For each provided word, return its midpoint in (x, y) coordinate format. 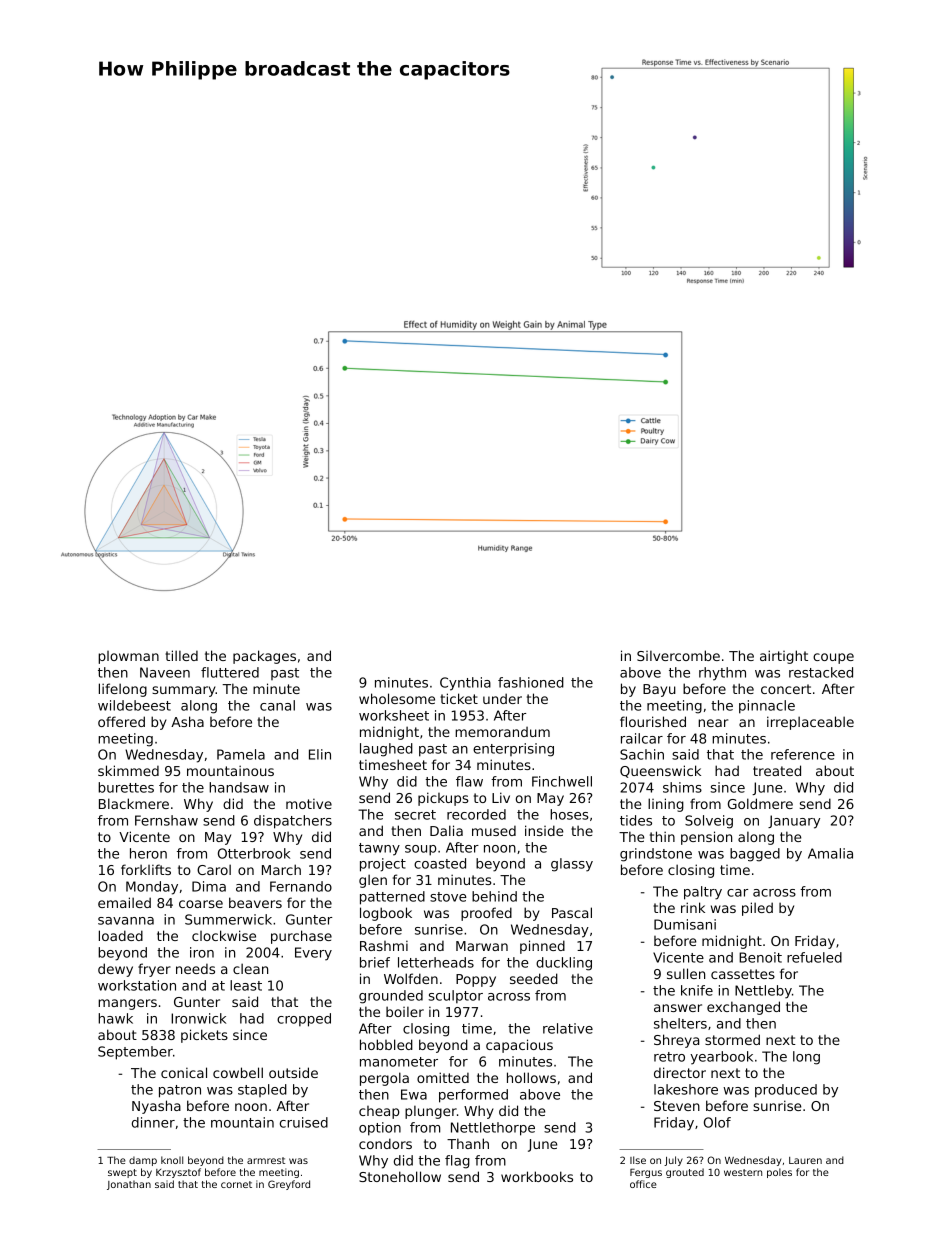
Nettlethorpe (493, 1129)
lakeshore (686, 1089)
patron (180, 1091)
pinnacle (767, 707)
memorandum (502, 732)
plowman (128, 657)
